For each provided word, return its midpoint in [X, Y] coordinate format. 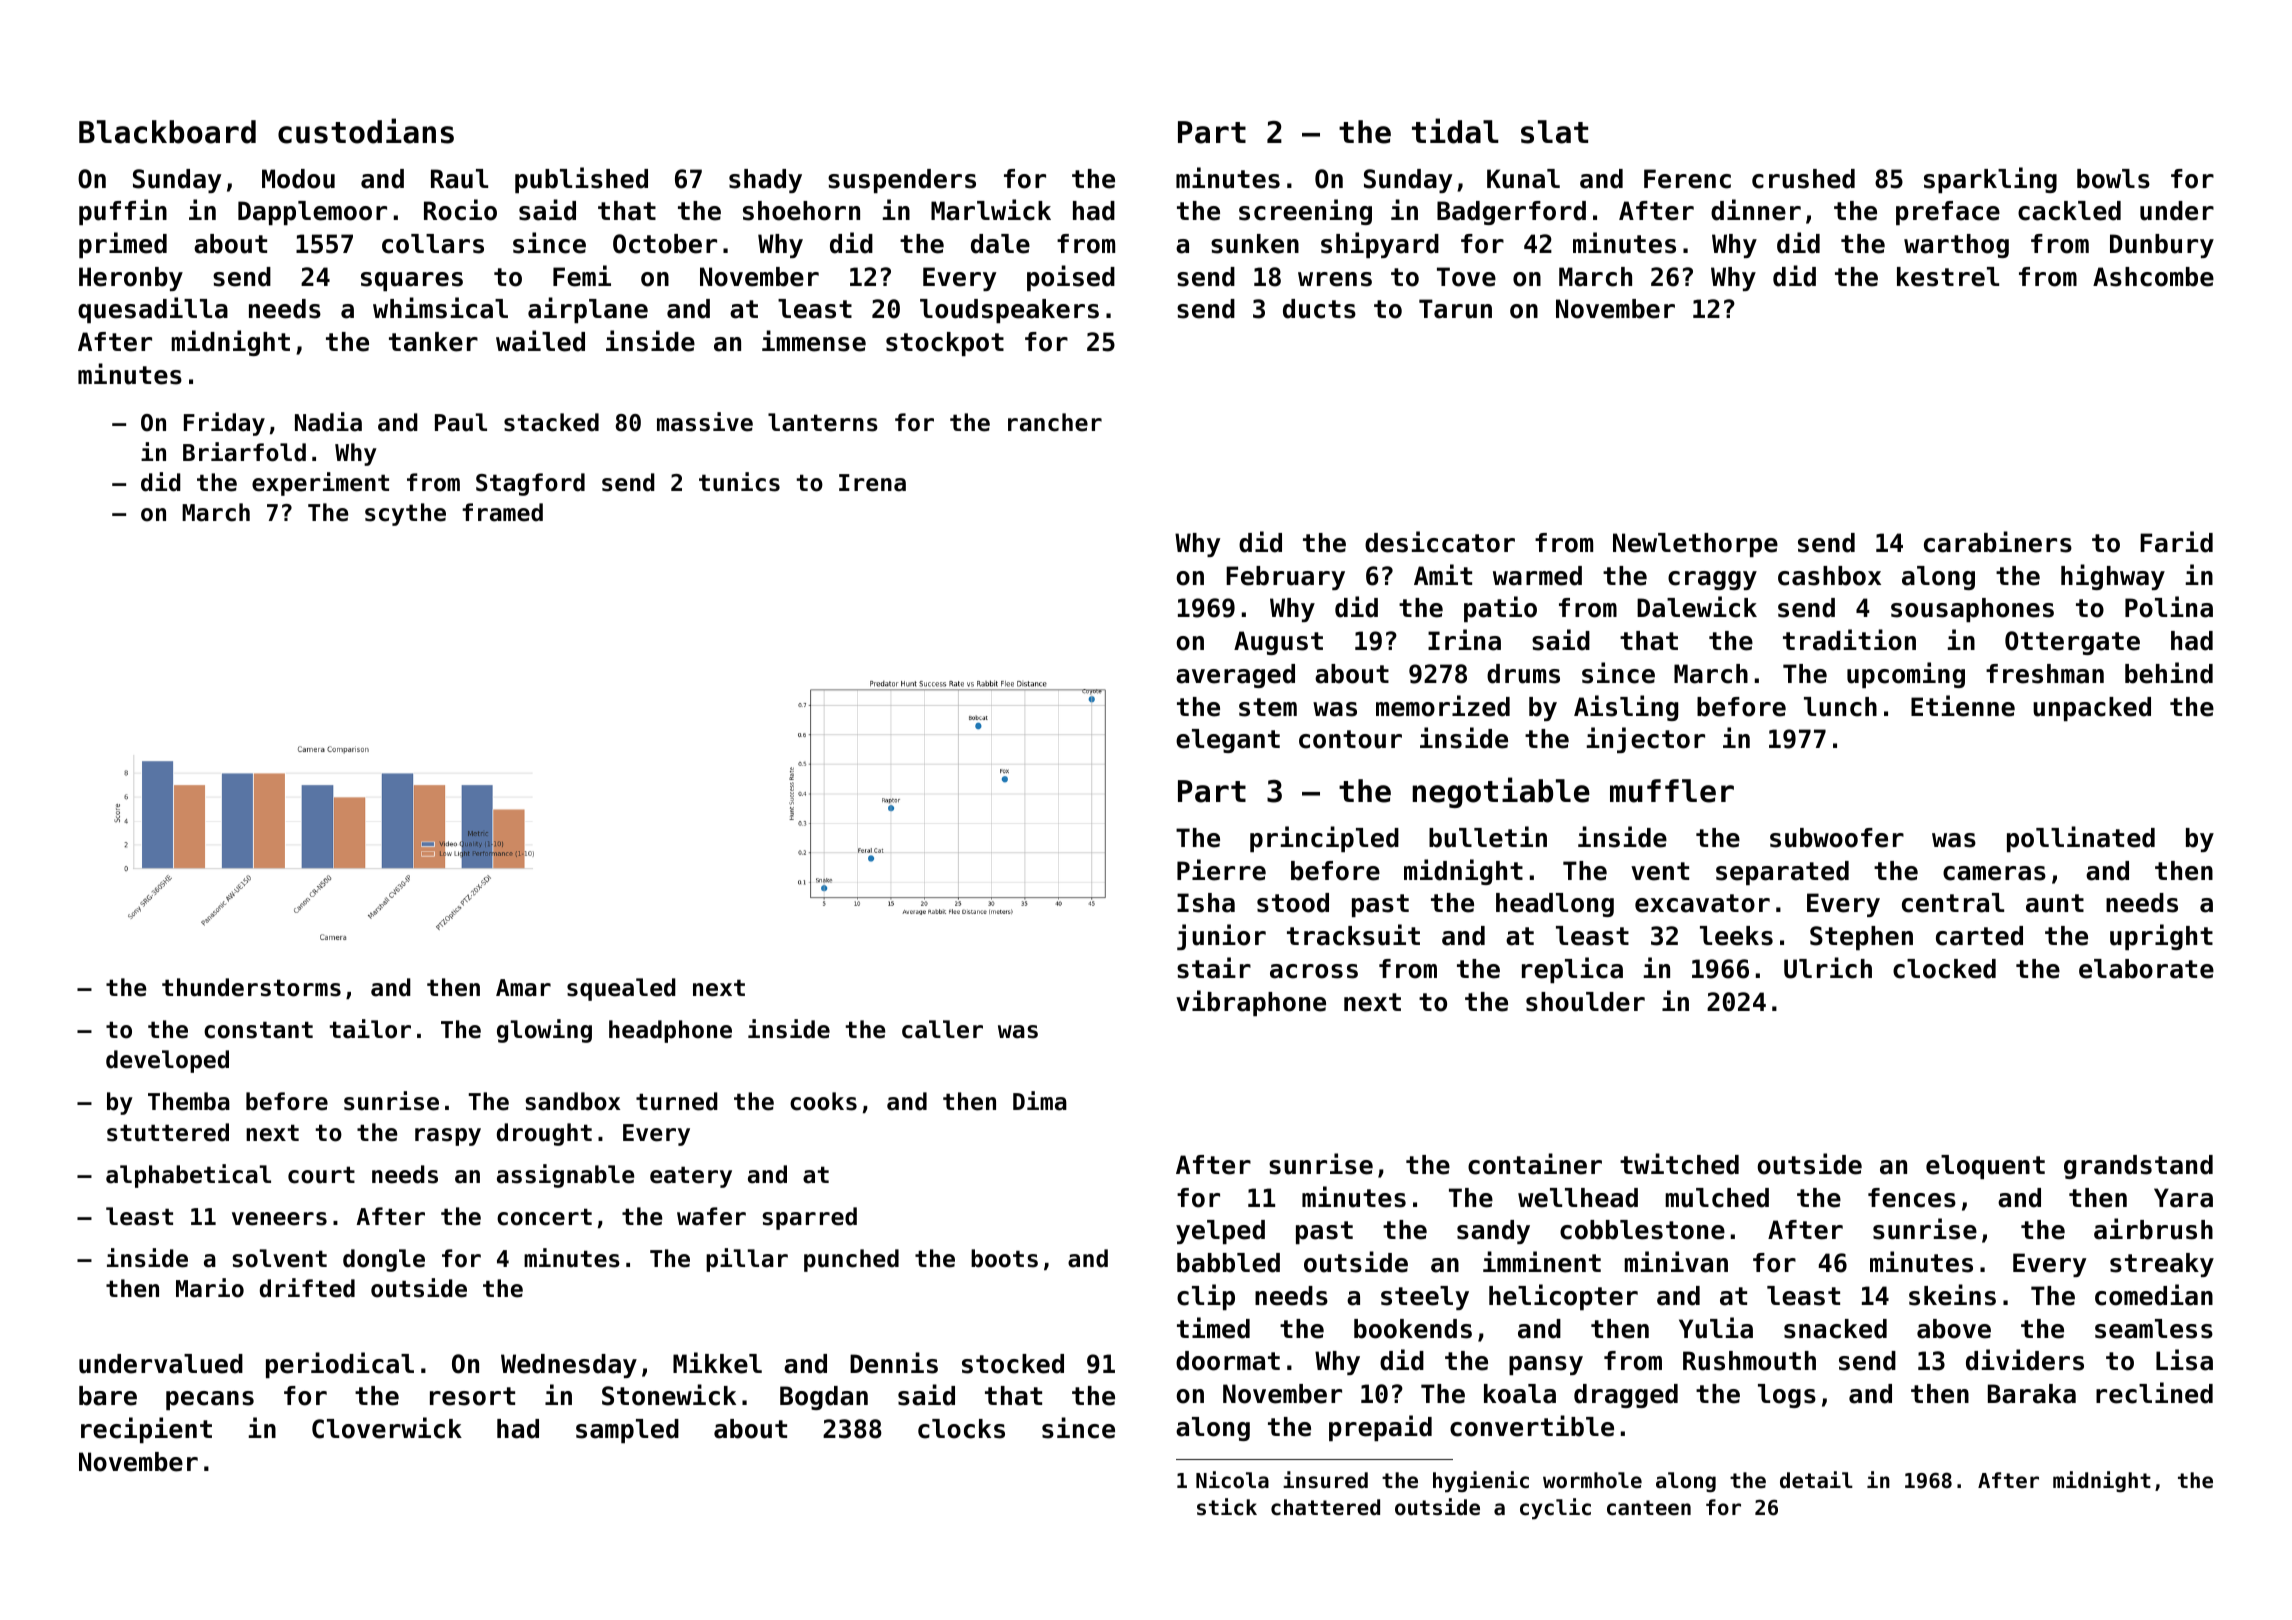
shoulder [1585, 1002]
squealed [621, 989]
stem [1268, 707]
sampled [627, 1431]
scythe [405, 514]
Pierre [1221, 870]
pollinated [2081, 839]
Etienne [1963, 706]
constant [258, 1030]
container [1535, 1164]
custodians [366, 131]
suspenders [902, 181]
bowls [2113, 179]
